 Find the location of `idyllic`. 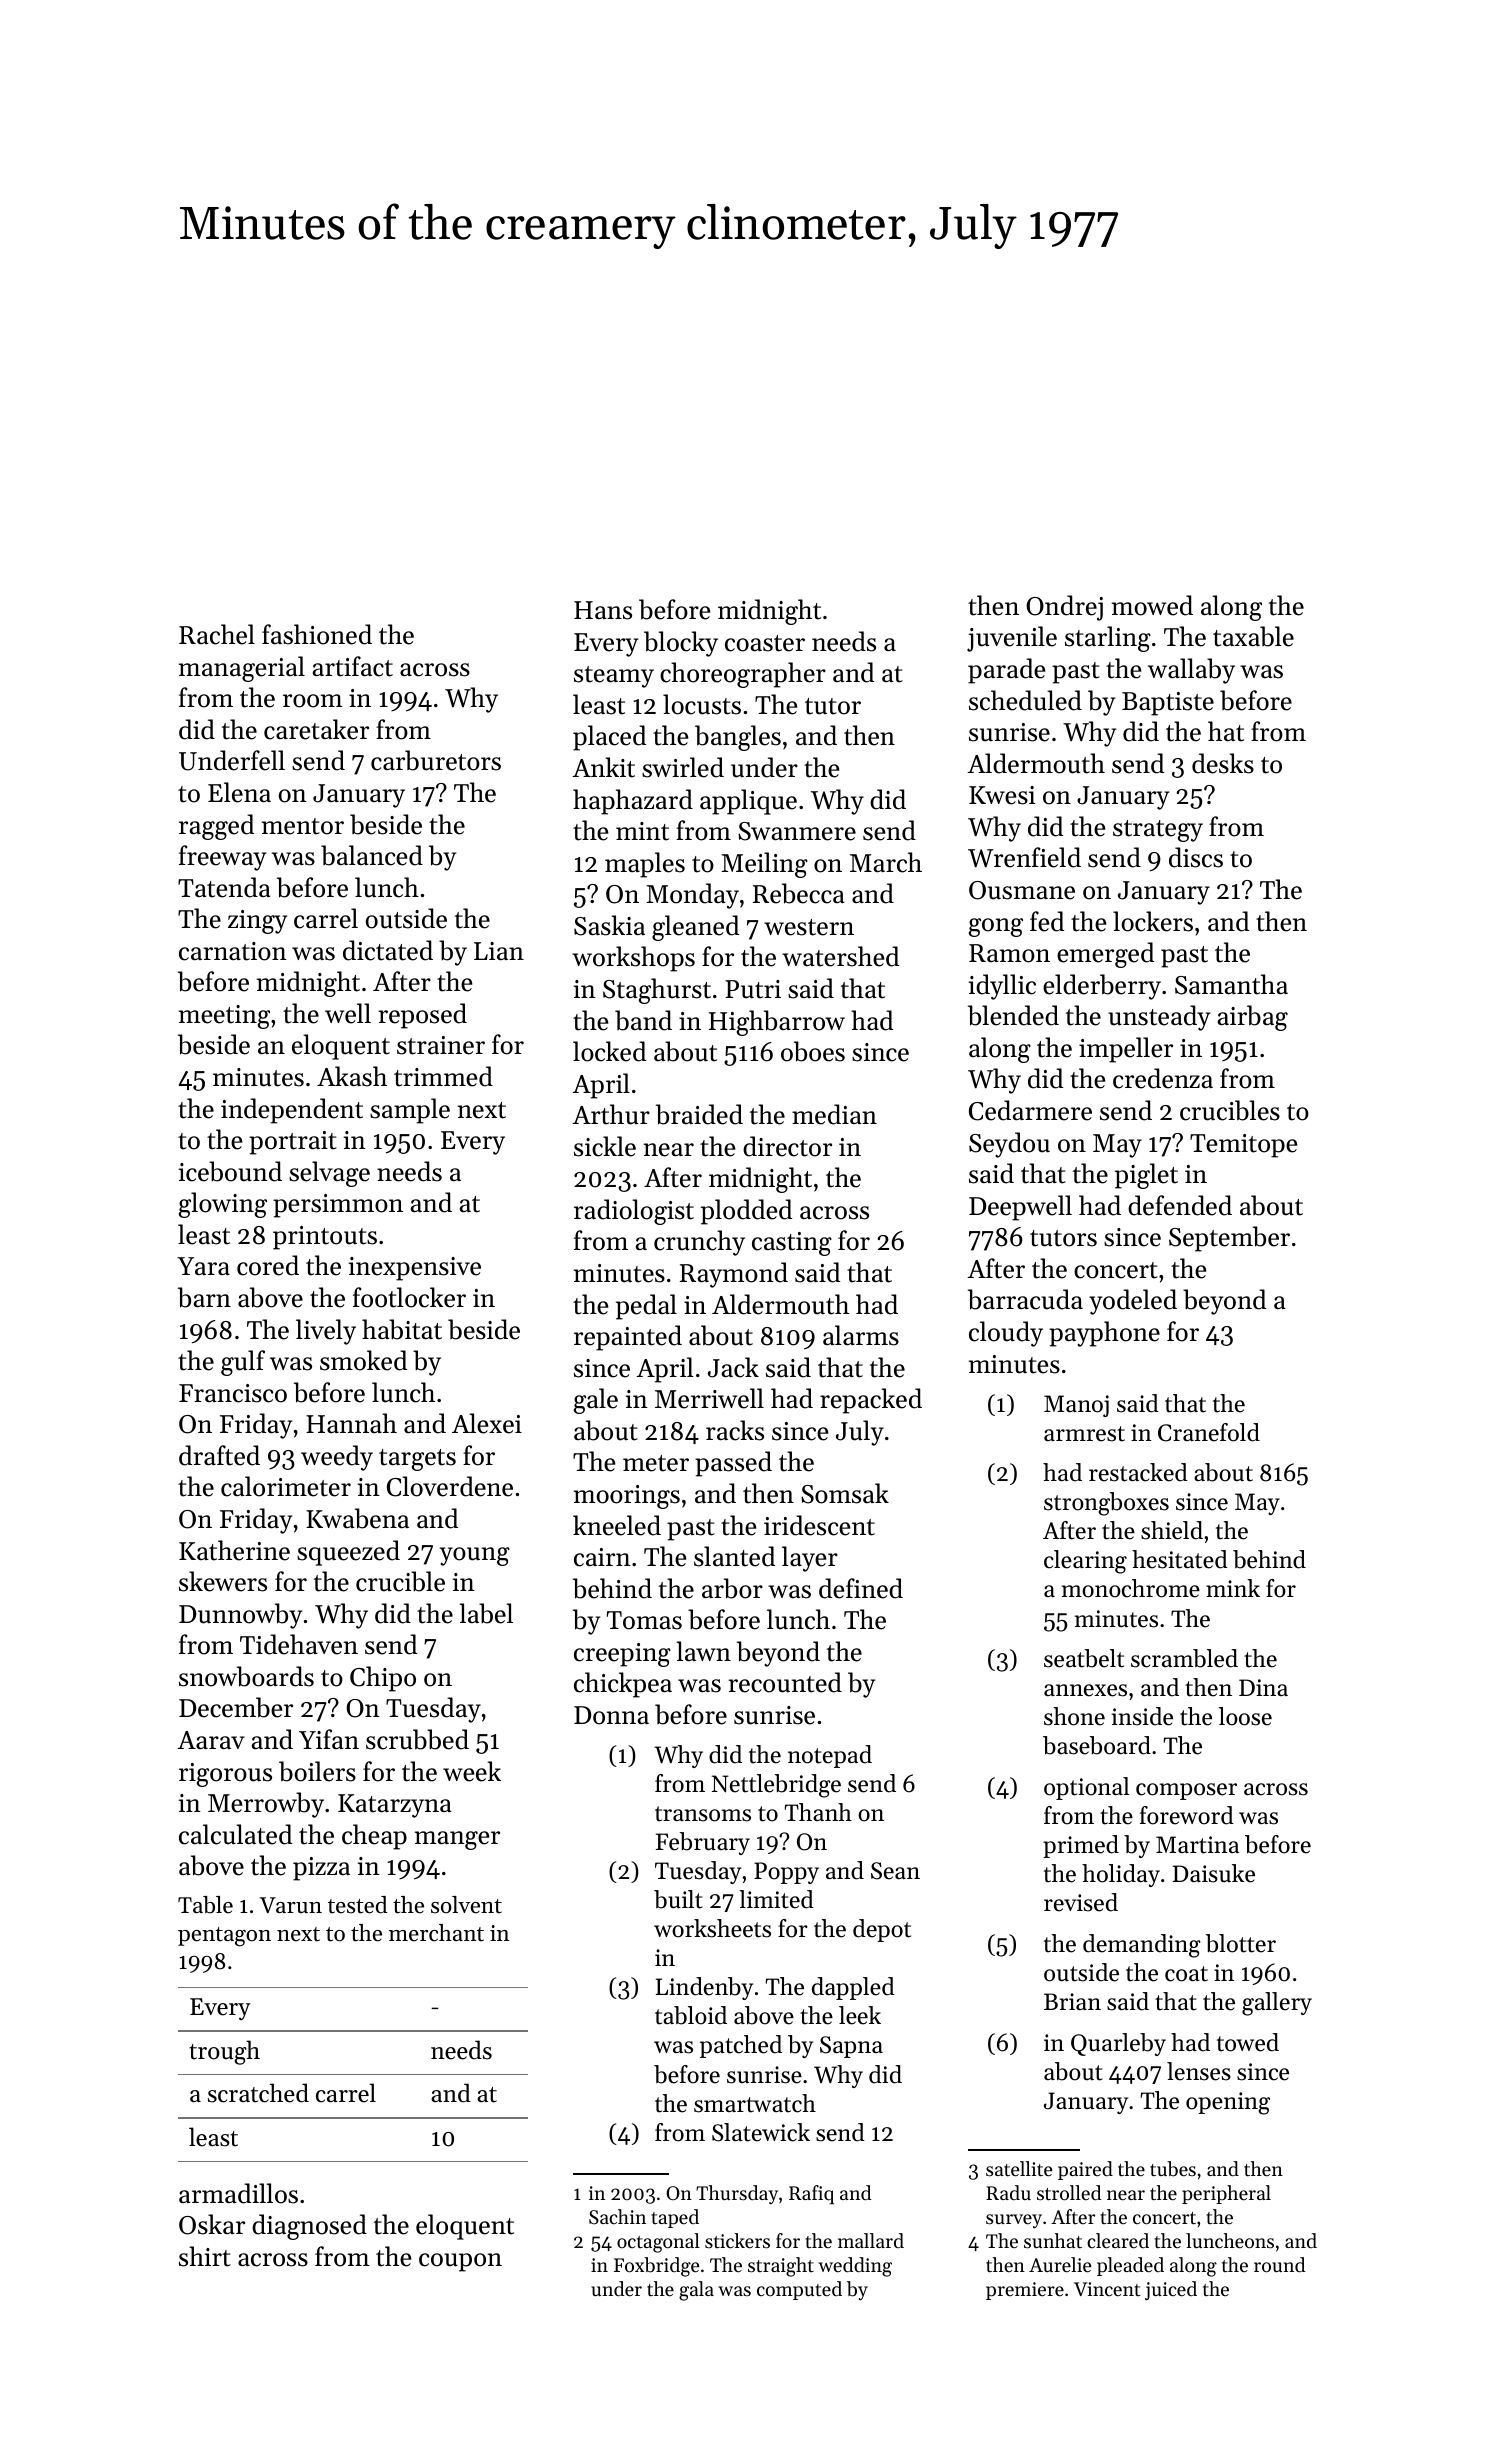

idyllic is located at coordinates (1002, 987).
